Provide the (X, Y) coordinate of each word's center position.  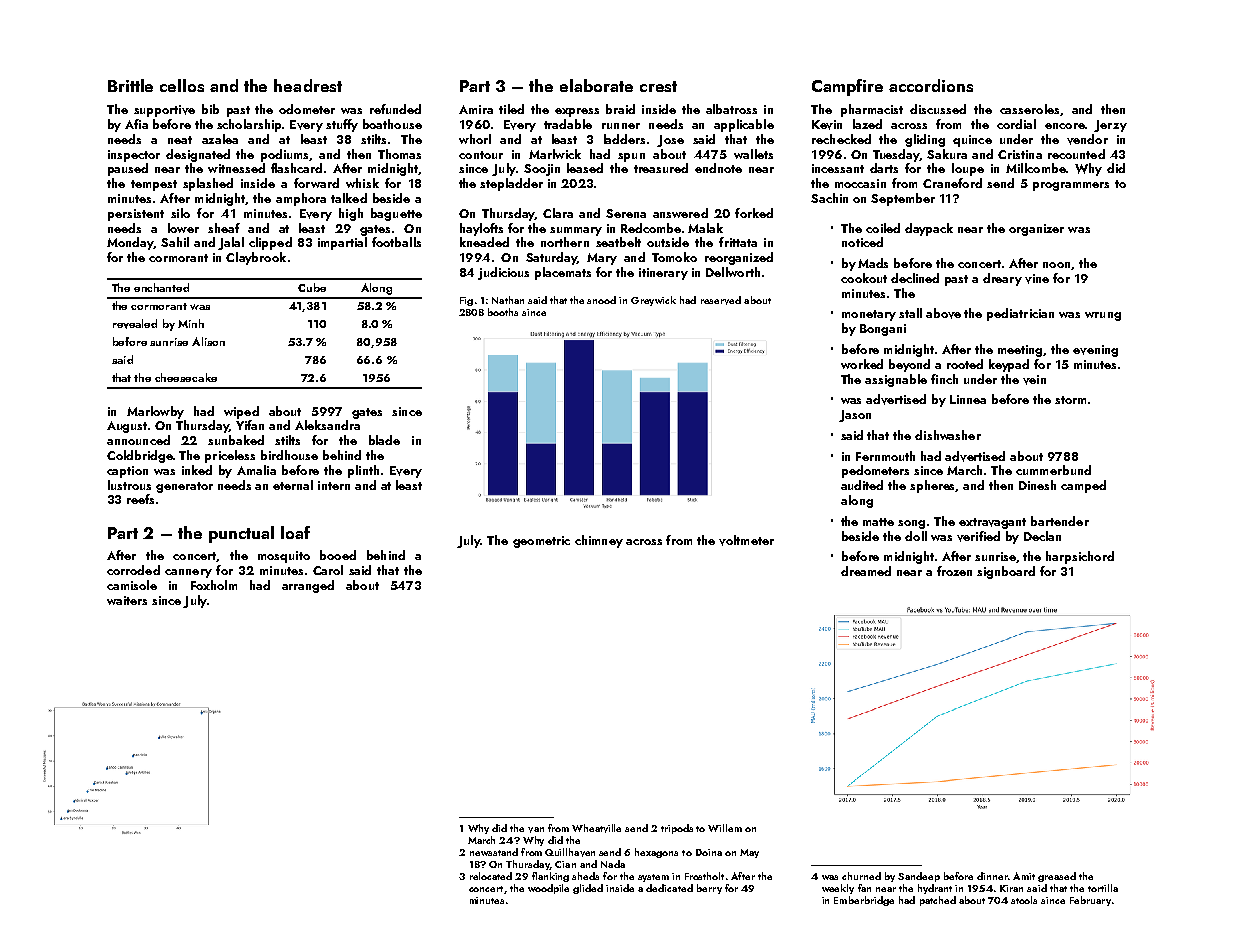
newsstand (494, 852)
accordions (931, 85)
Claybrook (256, 258)
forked (754, 213)
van (536, 830)
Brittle (130, 85)
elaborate (596, 85)
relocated (491, 876)
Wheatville (596, 828)
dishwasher (948, 435)
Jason (855, 416)
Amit (1024, 876)
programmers (1071, 186)
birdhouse (289, 455)
